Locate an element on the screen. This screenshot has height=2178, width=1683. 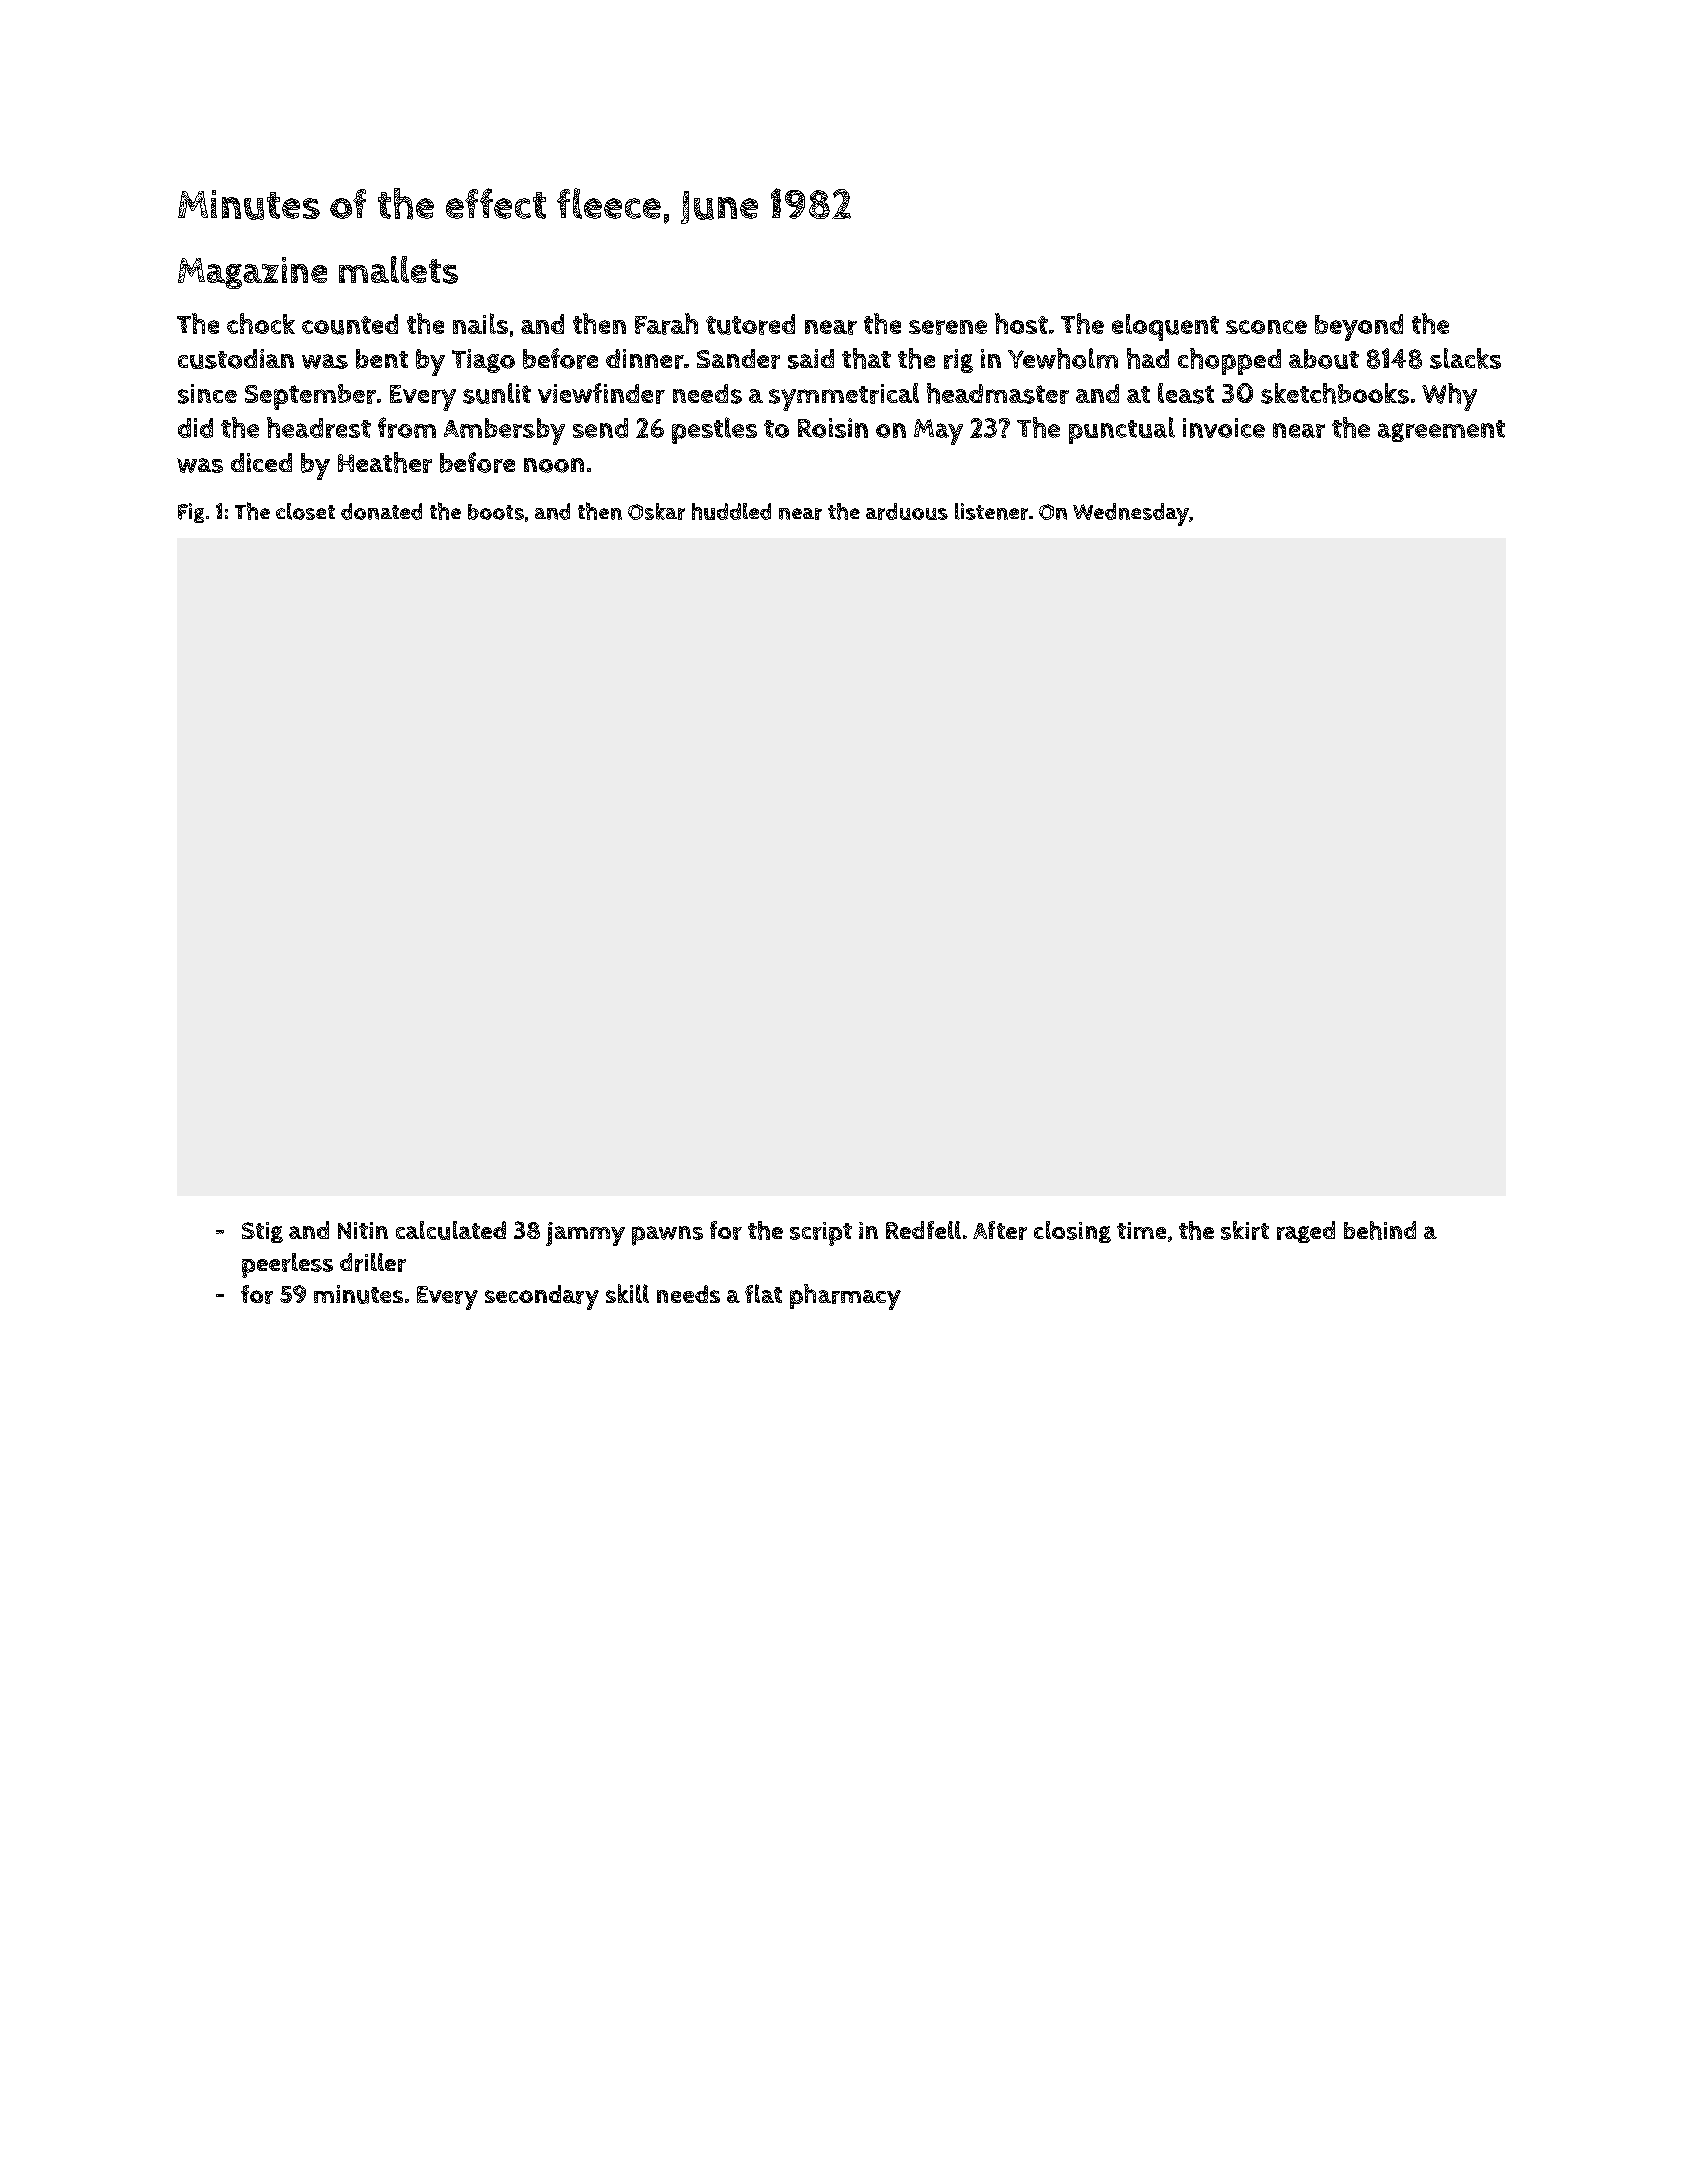
behind is located at coordinates (1380, 1230).
